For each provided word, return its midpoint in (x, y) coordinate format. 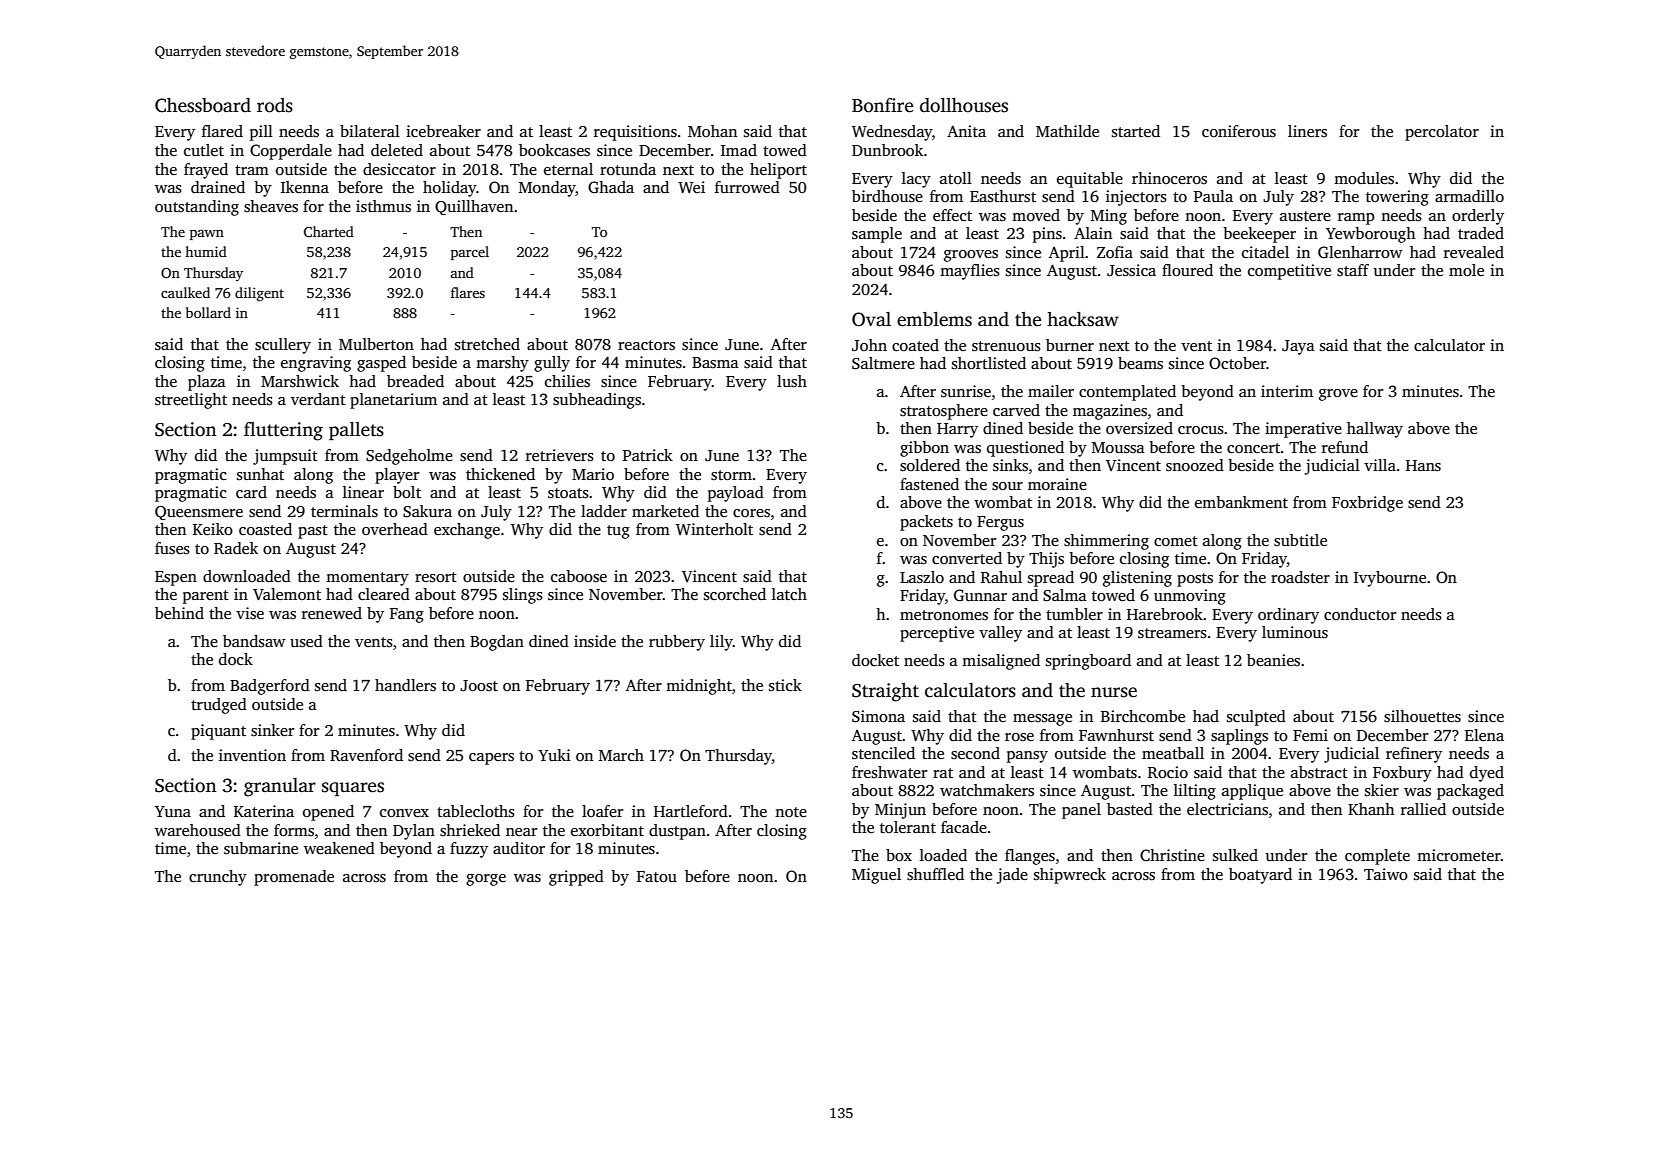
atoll (956, 178)
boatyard (1260, 876)
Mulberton (376, 344)
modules (1364, 178)
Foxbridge (1367, 504)
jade (1012, 876)
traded (1481, 233)
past (313, 532)
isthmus (383, 206)
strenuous (1006, 346)
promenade (294, 878)
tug (618, 532)
